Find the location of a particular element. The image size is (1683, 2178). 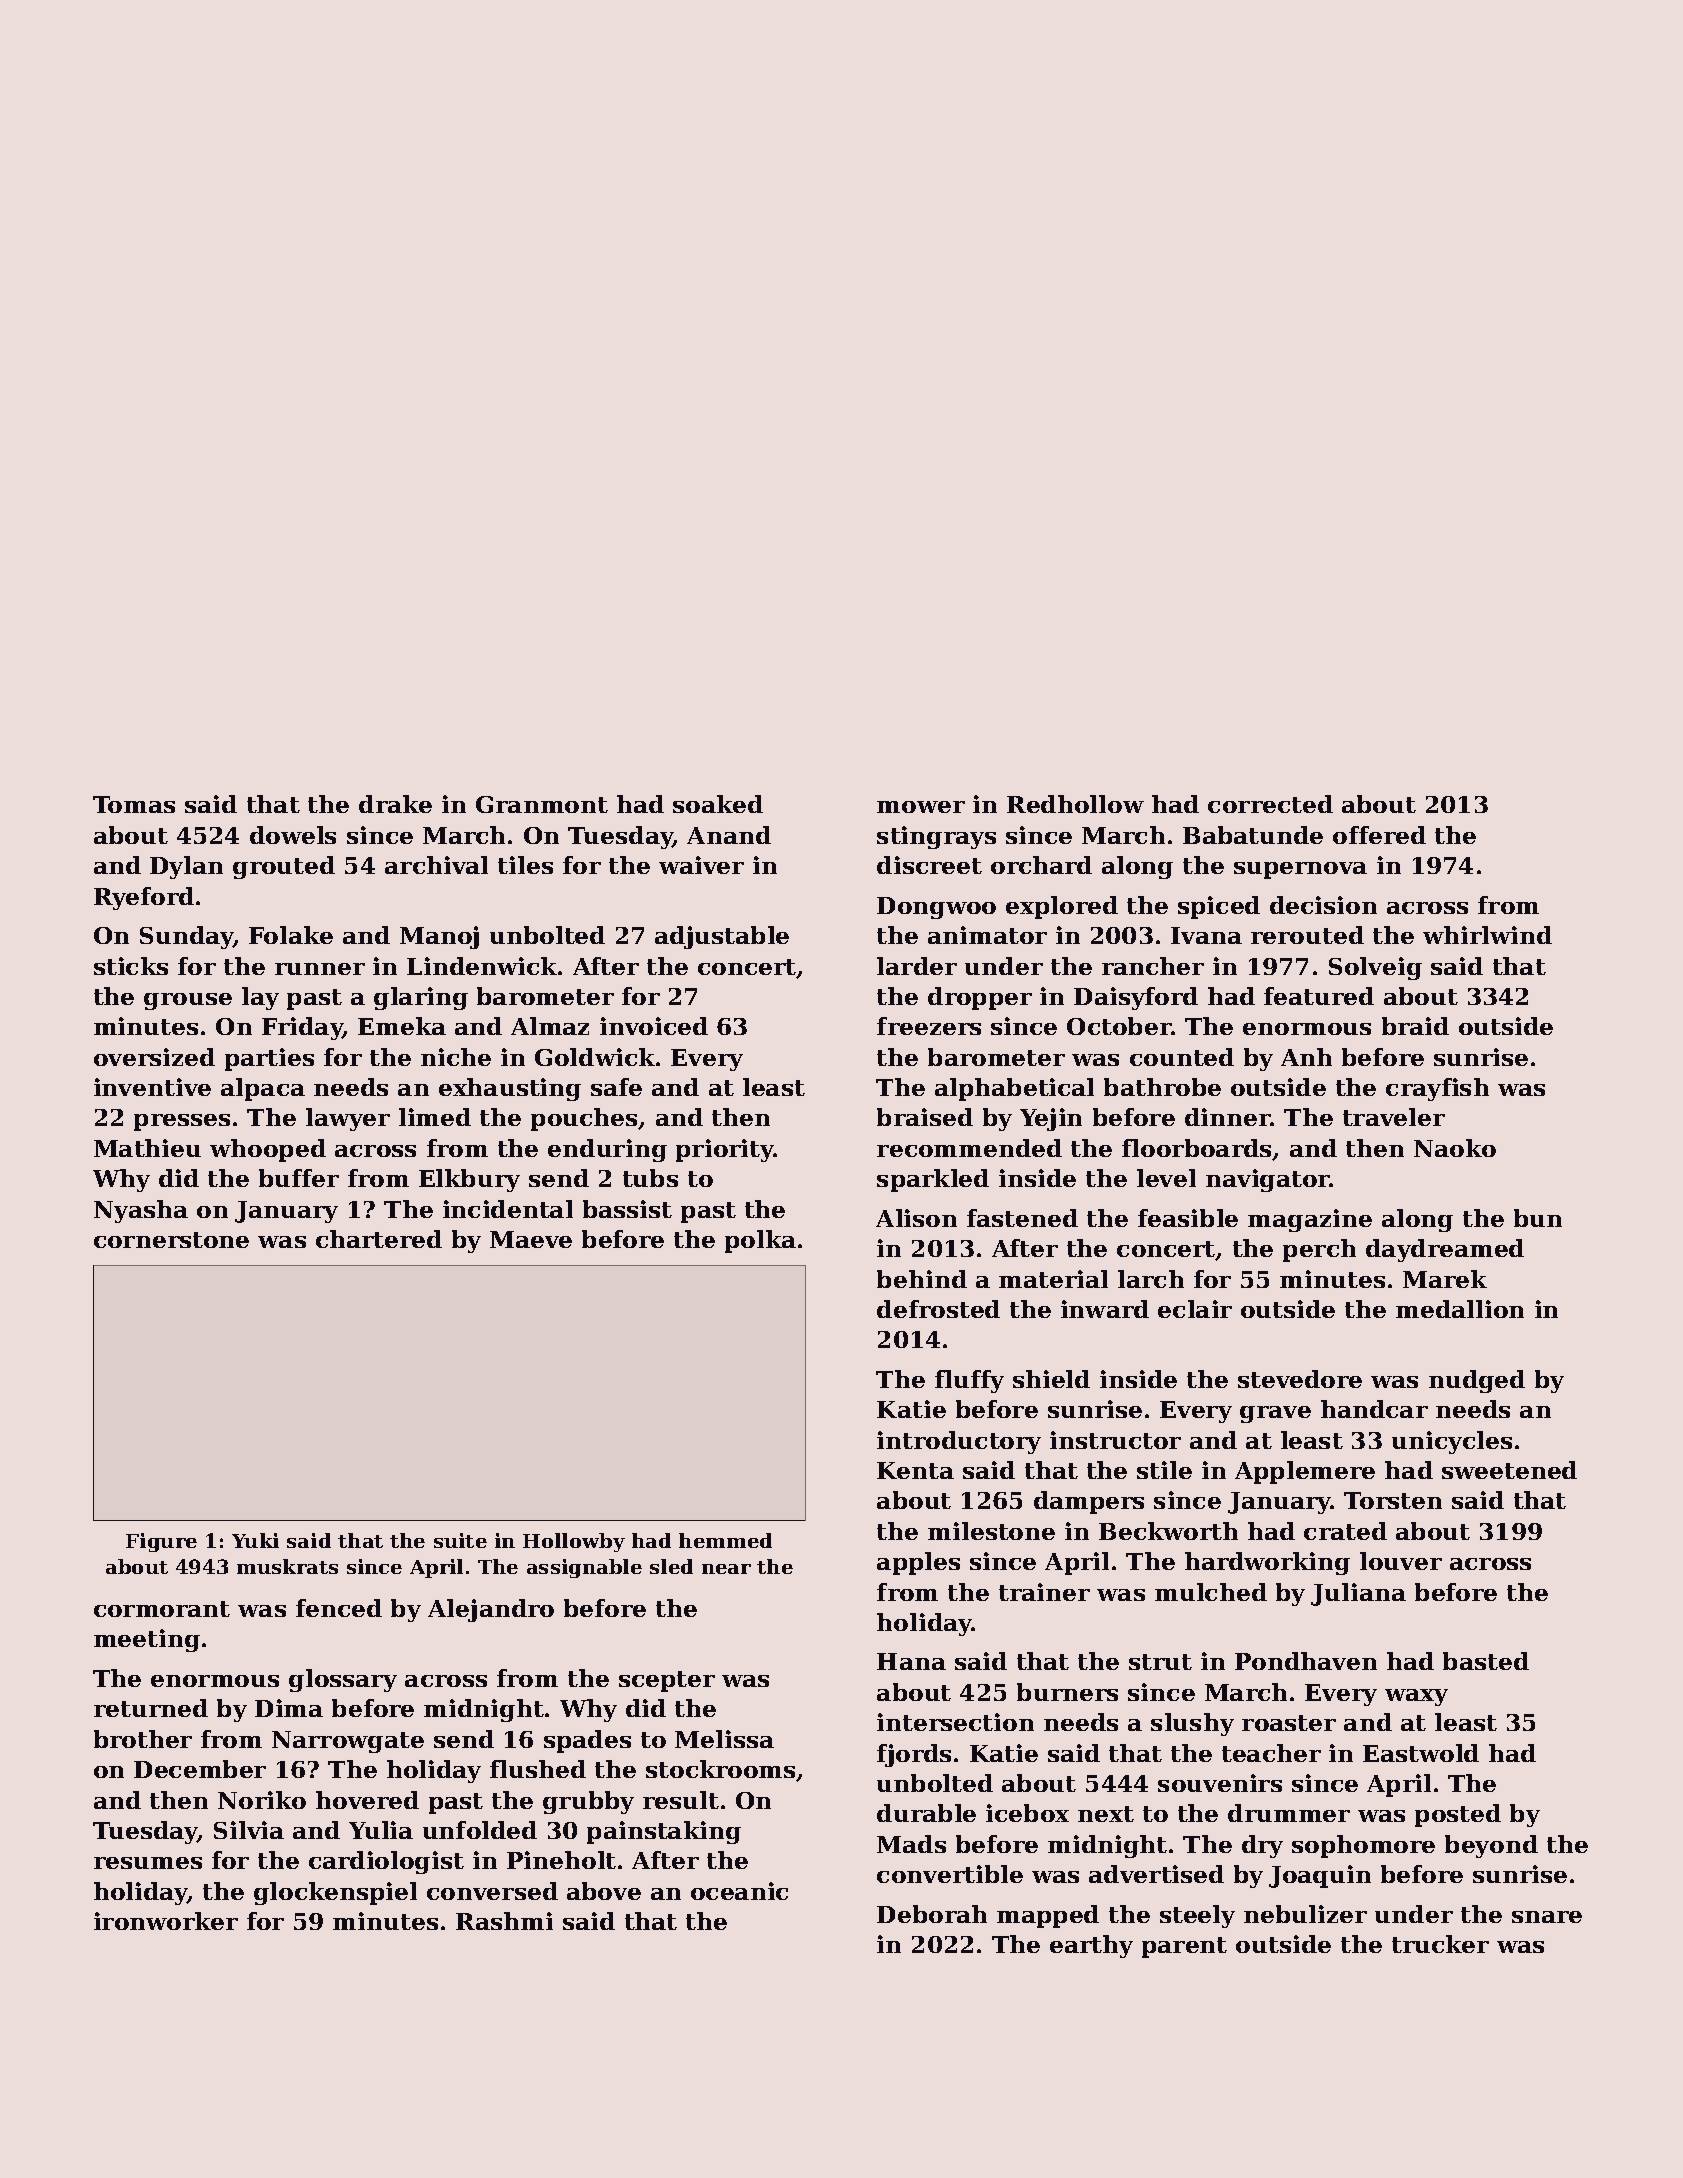

sweetened is located at coordinates (1509, 1470).
